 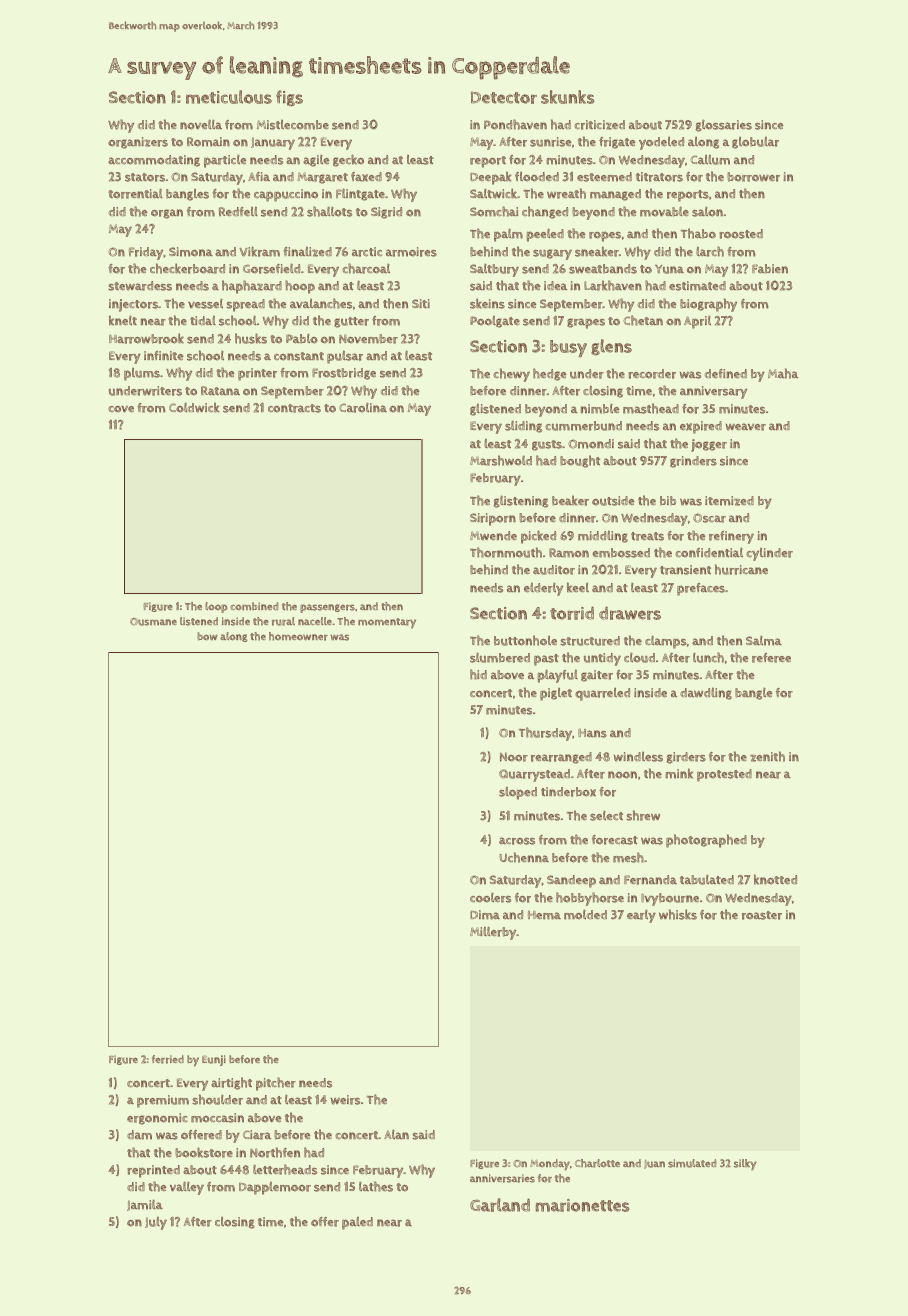 I want to click on Callum, so click(x=710, y=159).
